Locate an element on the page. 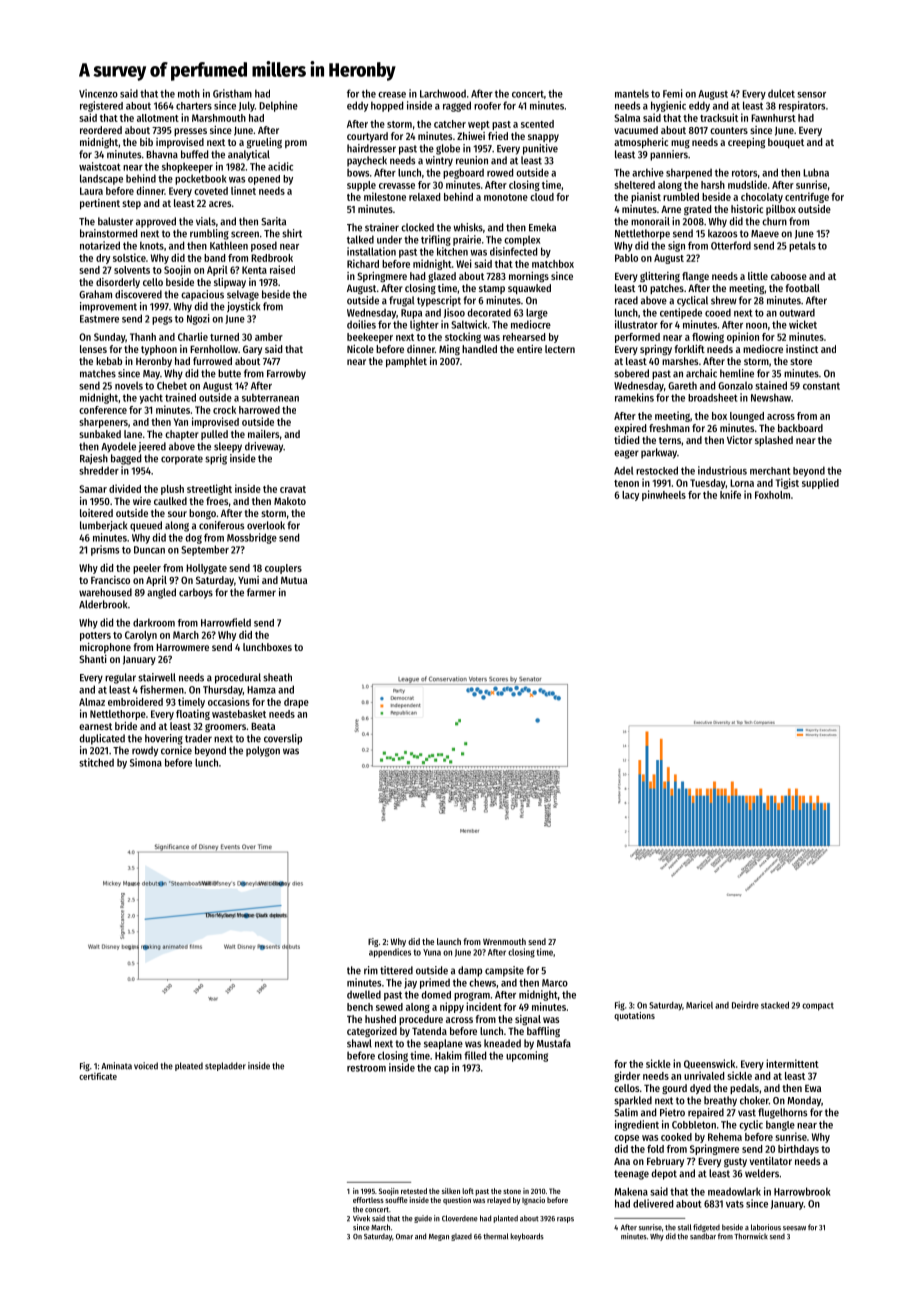 The height and width of the image is (1308, 924). Vivek is located at coordinates (361, 1218).
